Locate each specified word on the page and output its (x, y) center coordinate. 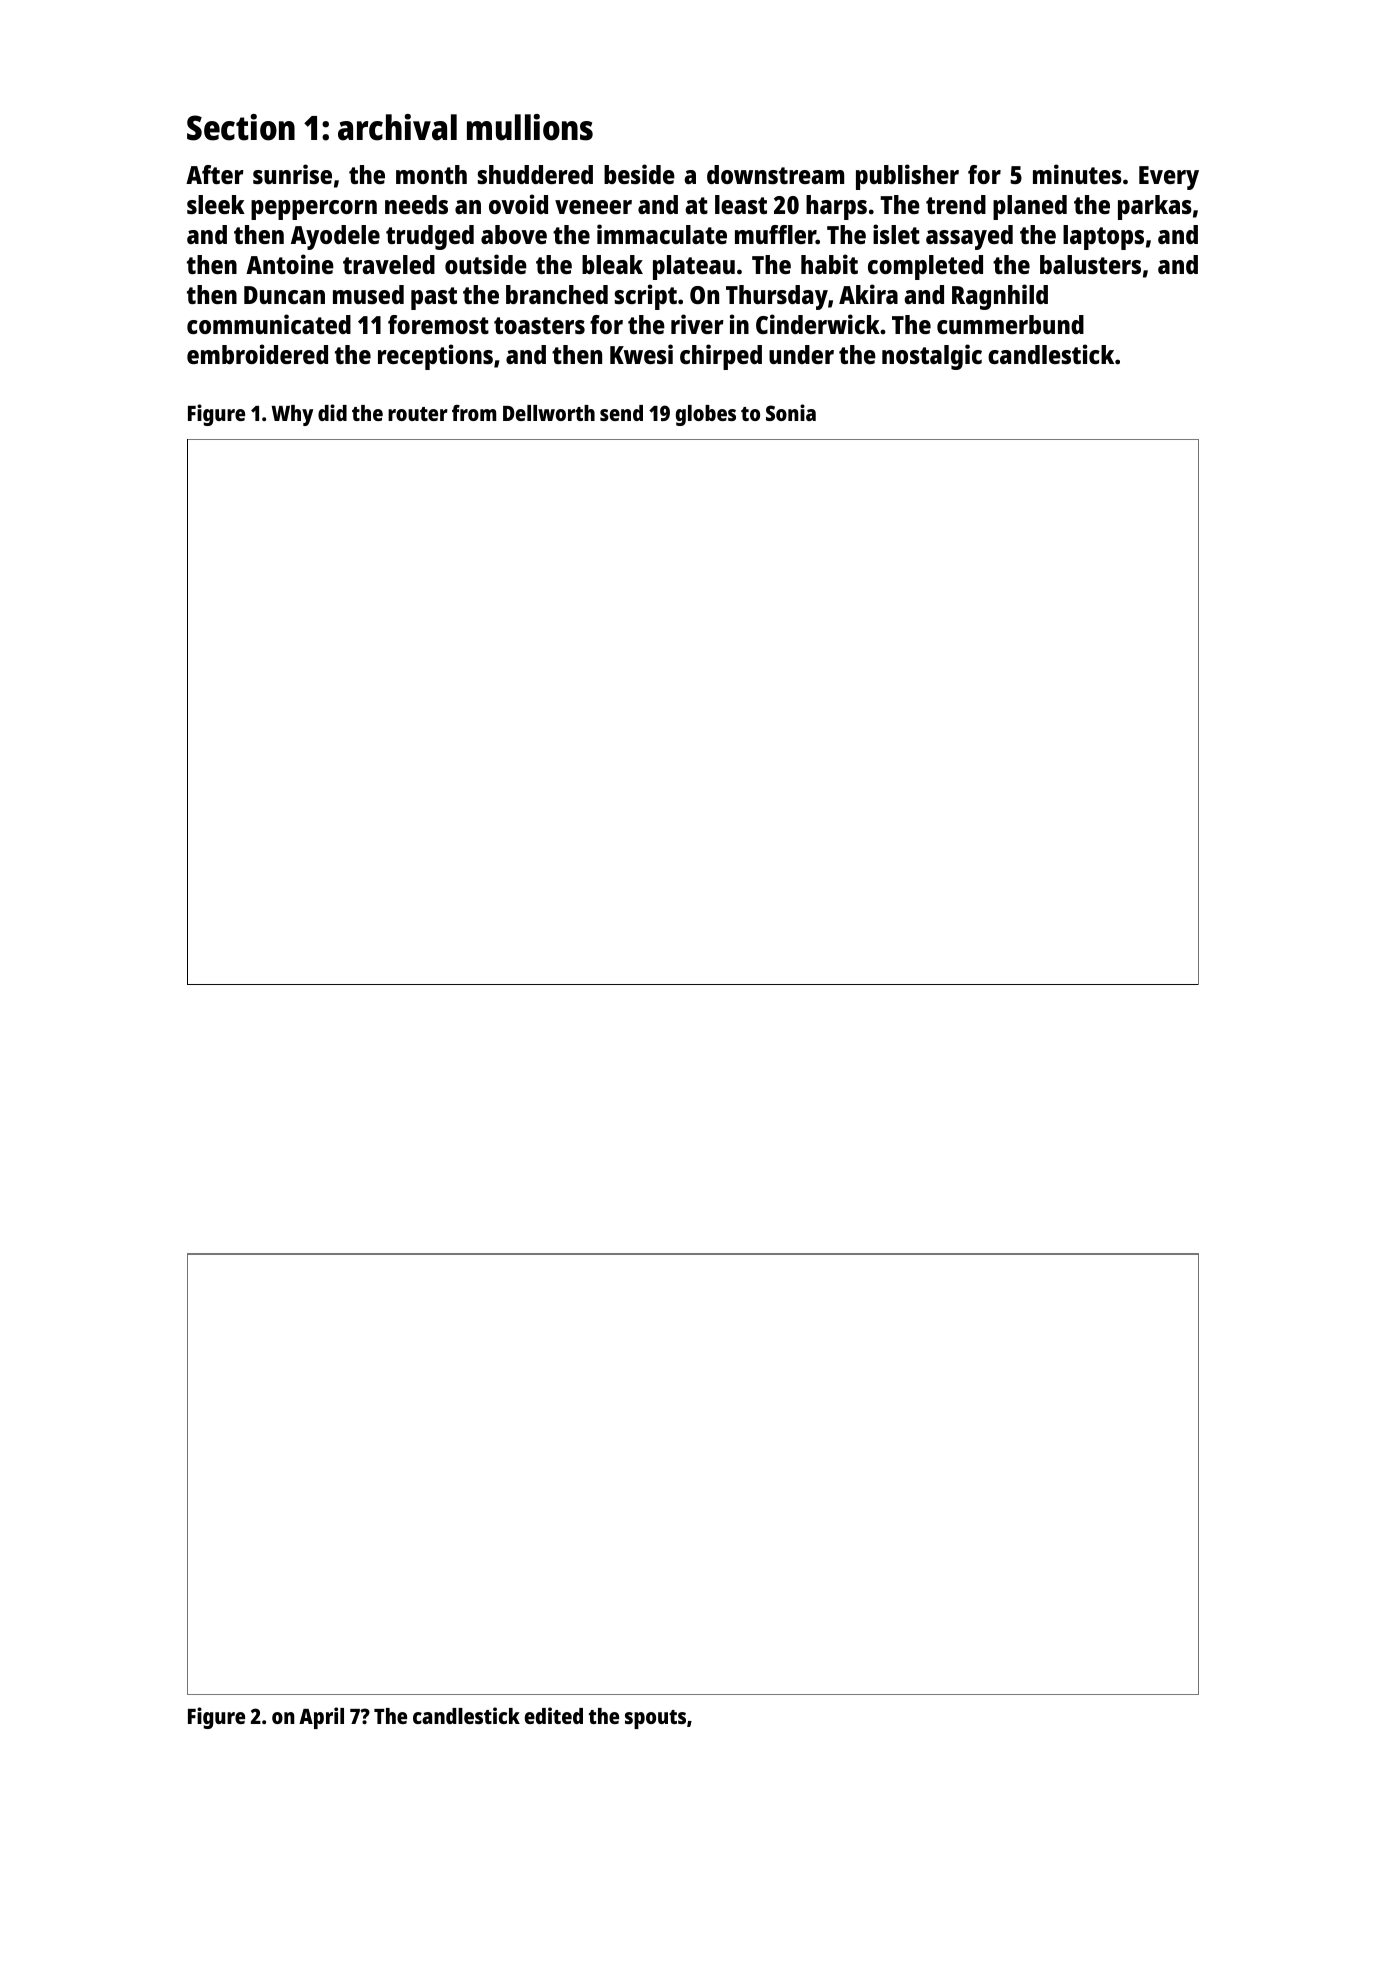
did (332, 412)
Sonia (791, 412)
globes (706, 415)
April (321, 1718)
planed (1030, 207)
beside (639, 174)
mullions (530, 127)
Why (292, 415)
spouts (655, 1719)
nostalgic (932, 357)
